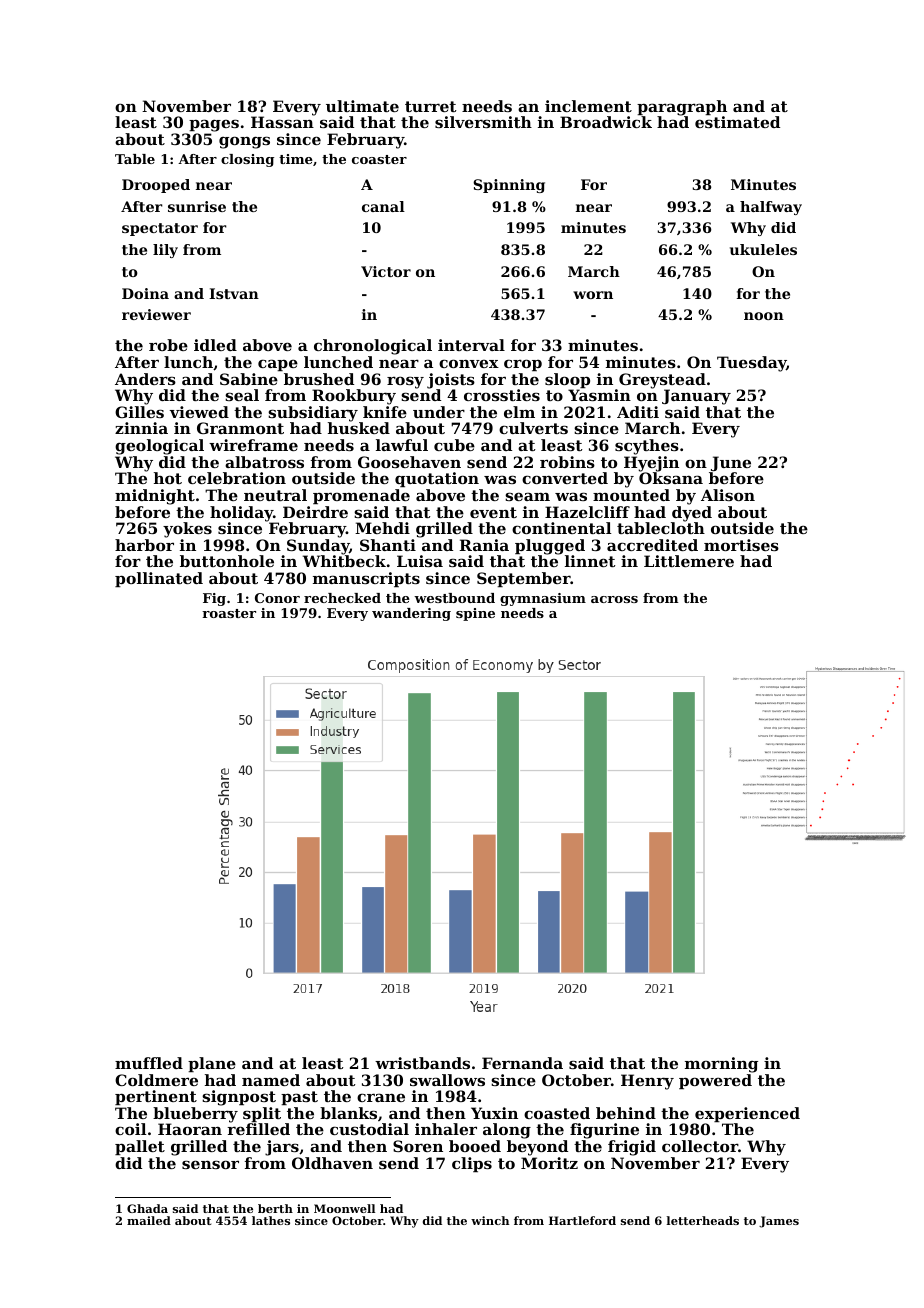 The image size is (924, 1308). What do you see at coordinates (278, 365) in the page?
I see `cape` at bounding box center [278, 365].
